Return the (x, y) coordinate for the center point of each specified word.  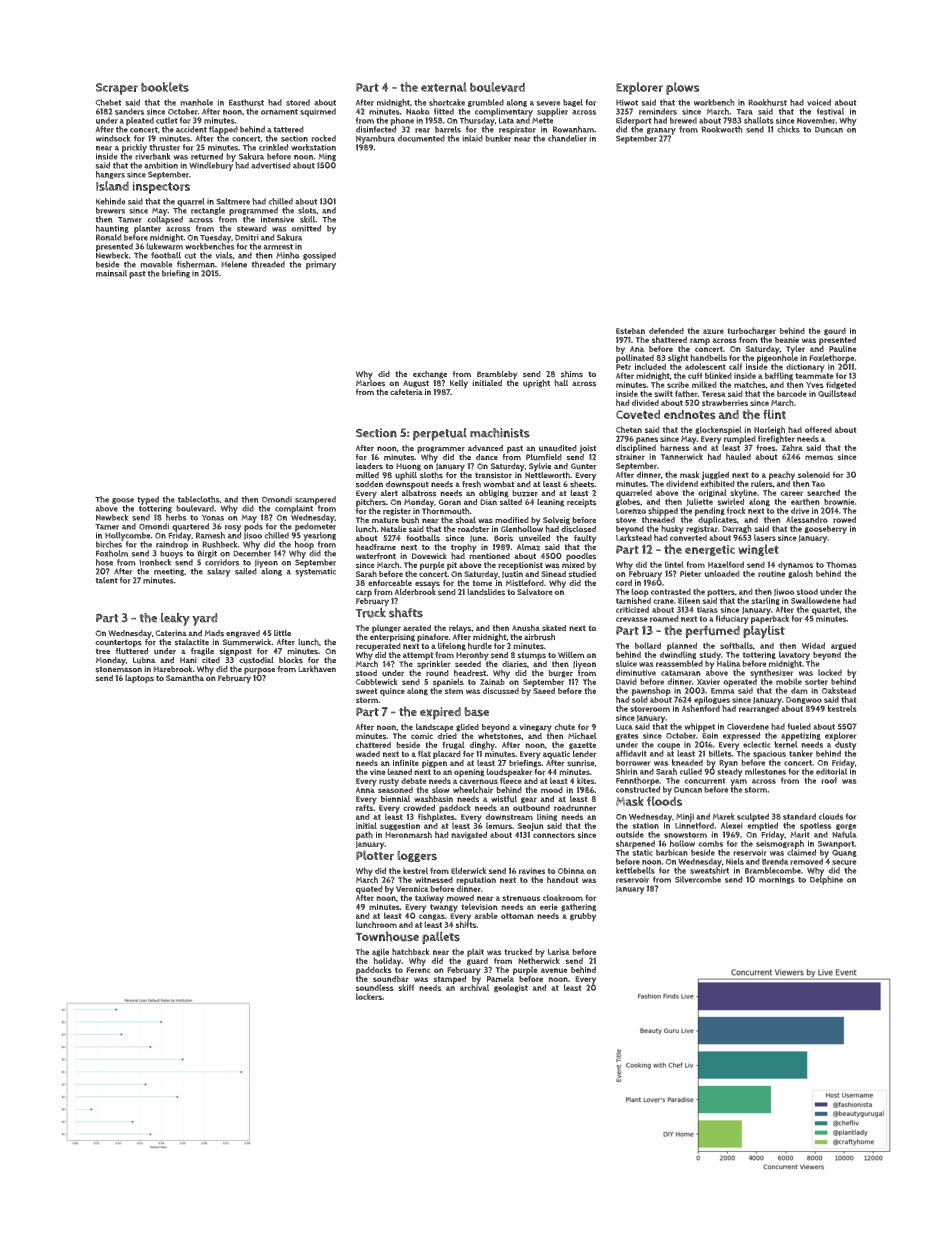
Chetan (629, 429)
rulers (762, 483)
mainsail (111, 273)
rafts (364, 808)
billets (720, 753)
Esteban (630, 331)
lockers (369, 996)
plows (682, 88)
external (444, 87)
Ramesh (210, 535)
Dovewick (429, 556)
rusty (389, 782)
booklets (165, 87)
